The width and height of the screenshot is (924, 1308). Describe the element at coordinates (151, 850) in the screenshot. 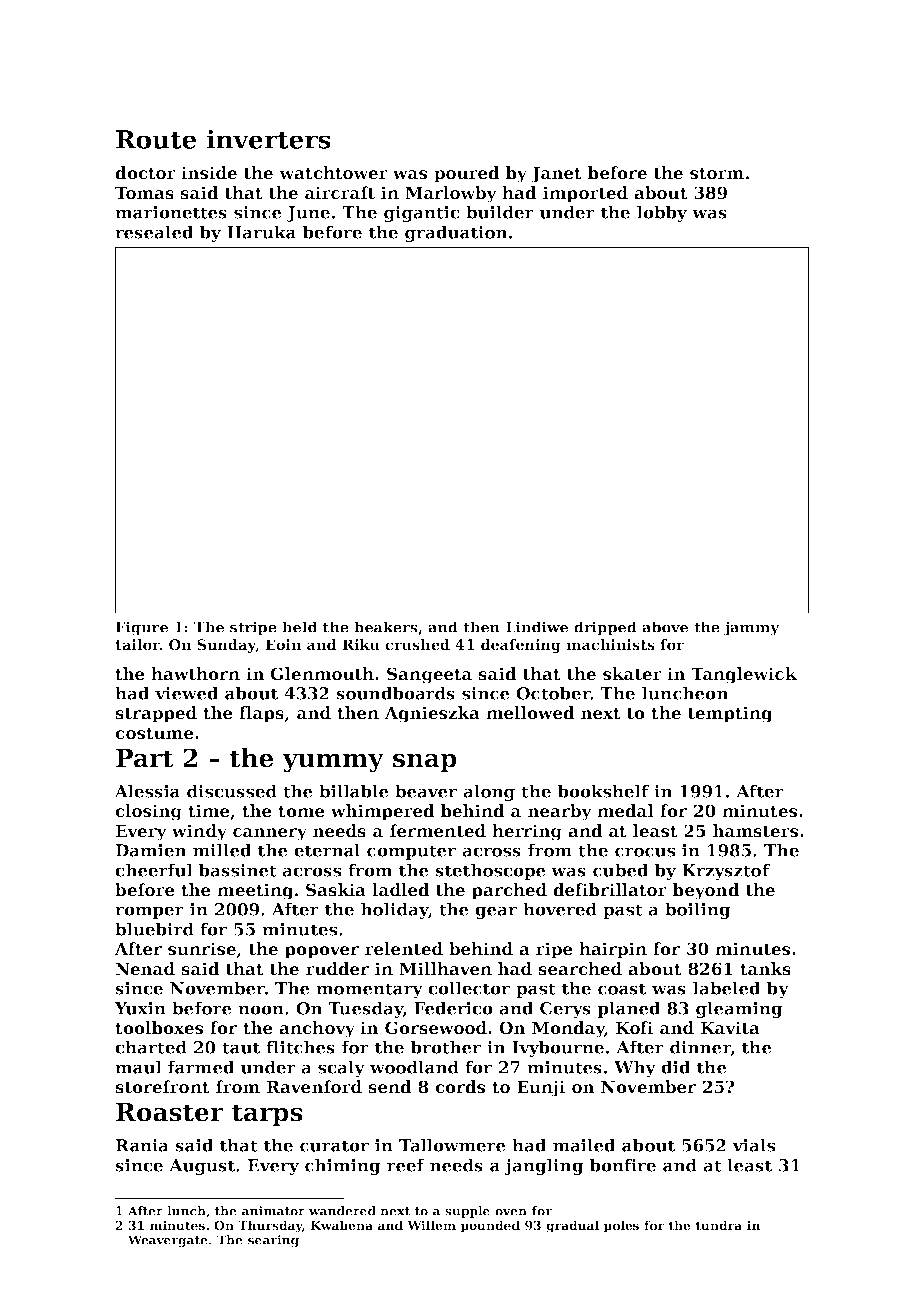

I see `Damien` at that location.
